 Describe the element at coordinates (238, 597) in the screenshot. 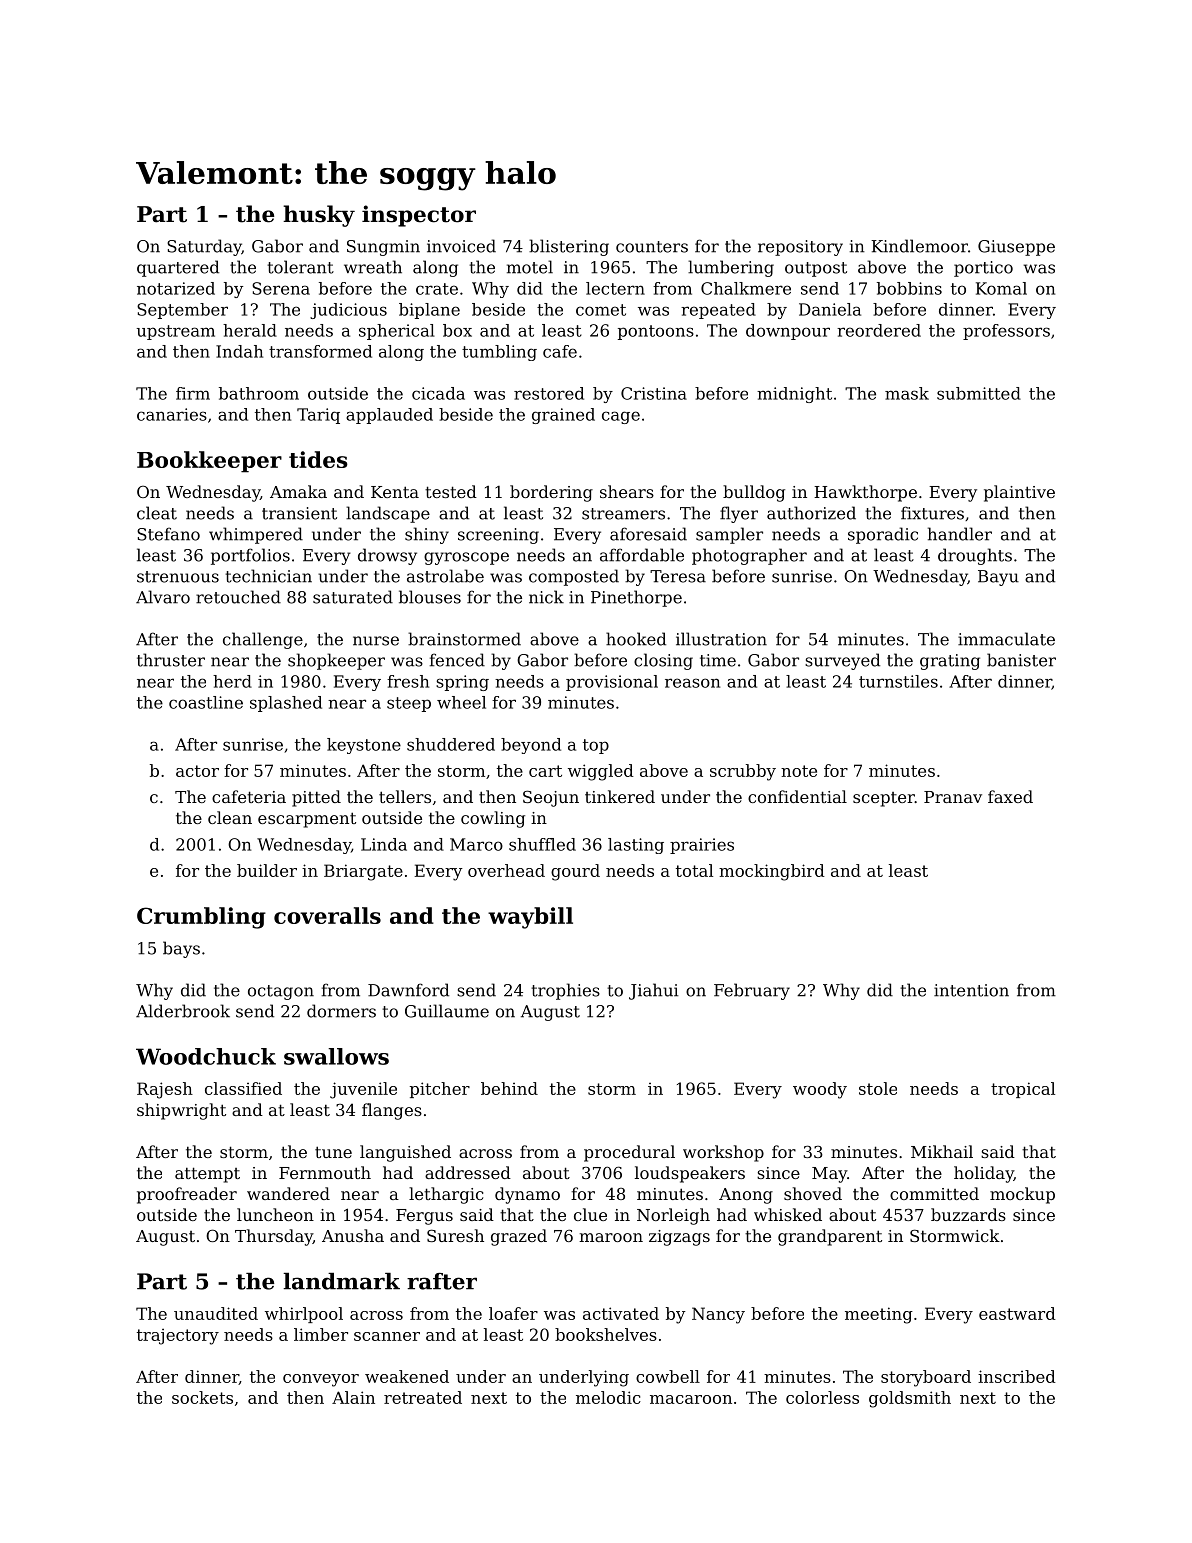

I see `retouched` at that location.
